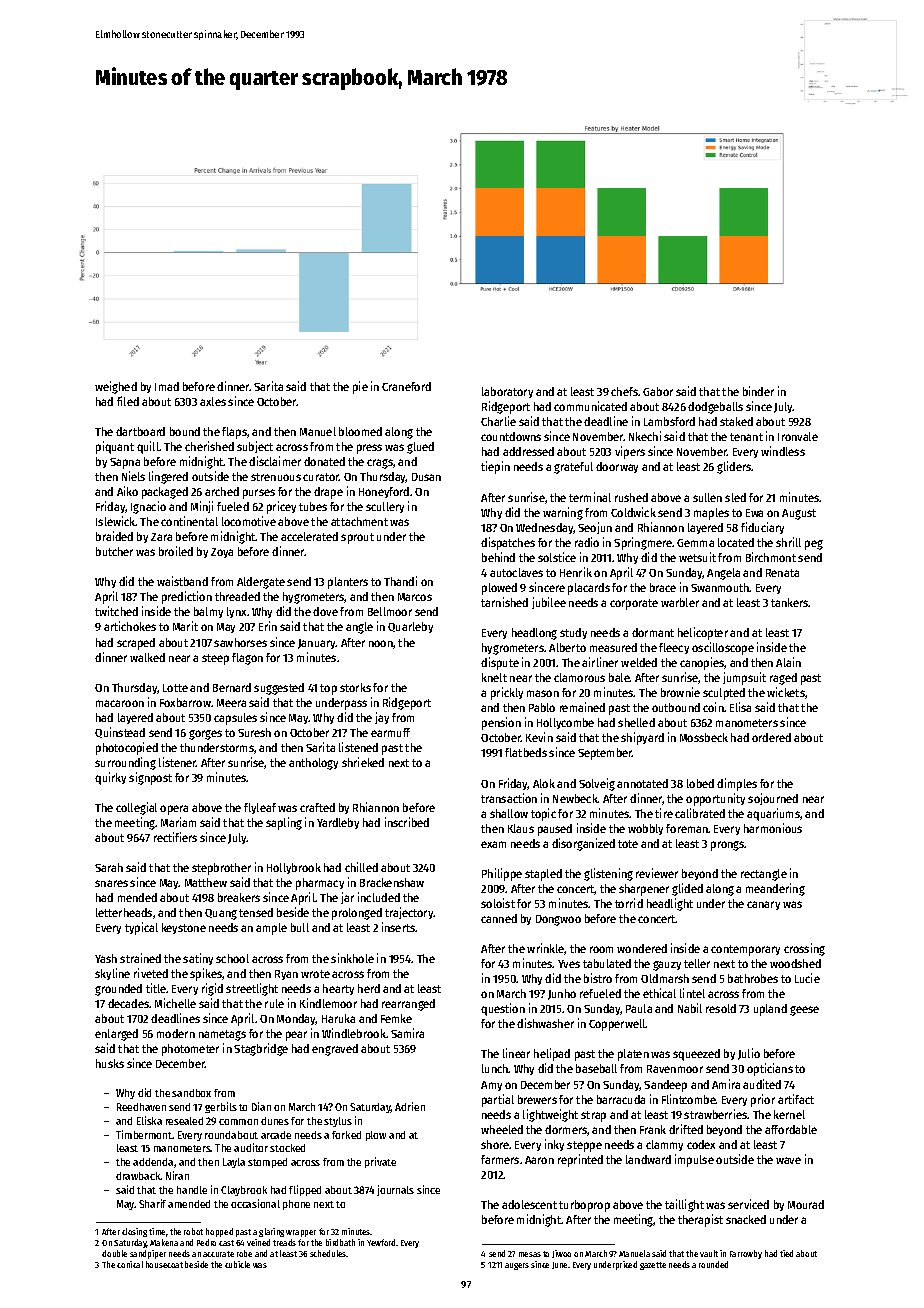 This screenshot has height=1308, width=924. What do you see at coordinates (807, 978) in the screenshot?
I see `Lucie` at bounding box center [807, 978].
